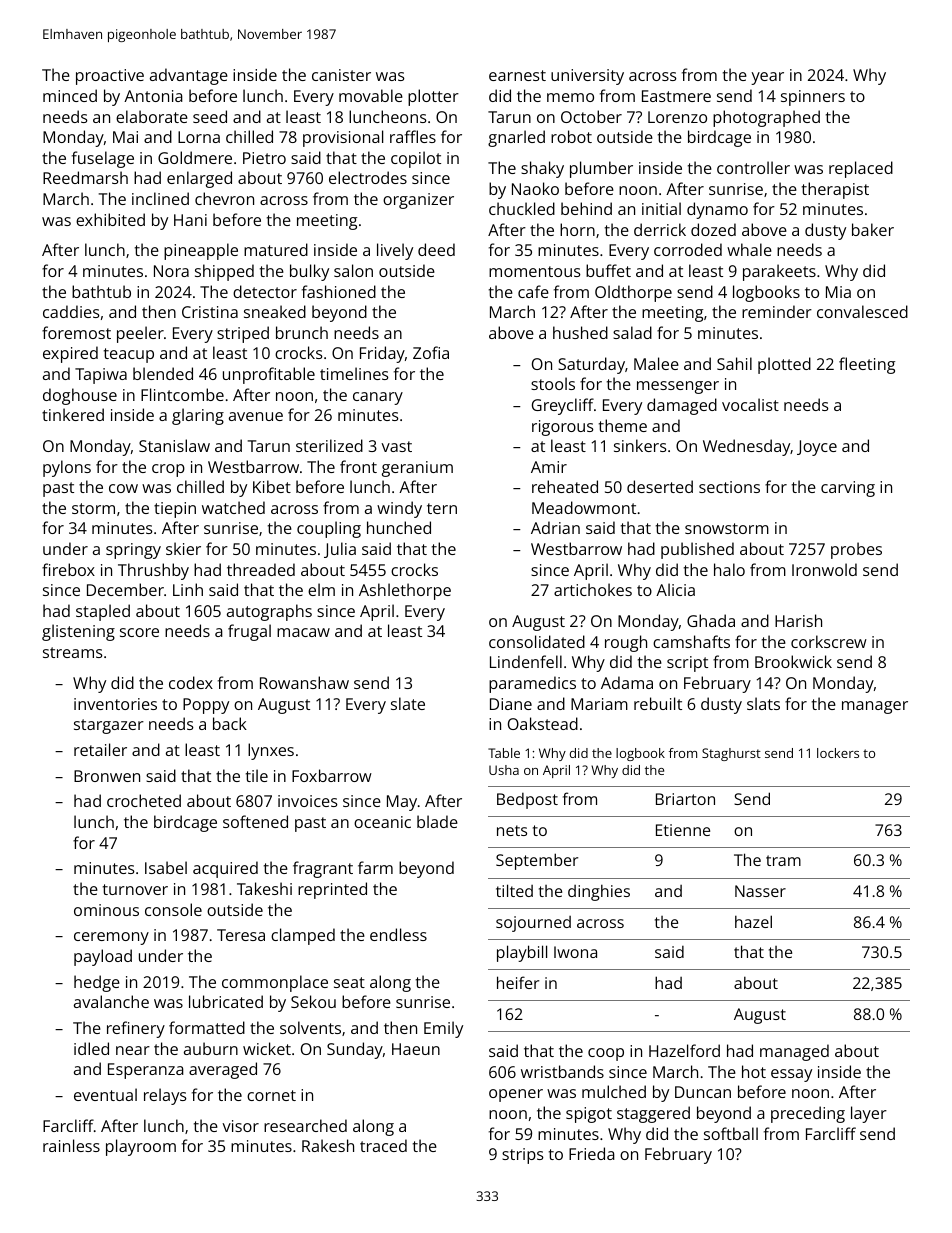 The image size is (952, 1233). I want to click on strips, so click(523, 1156).
